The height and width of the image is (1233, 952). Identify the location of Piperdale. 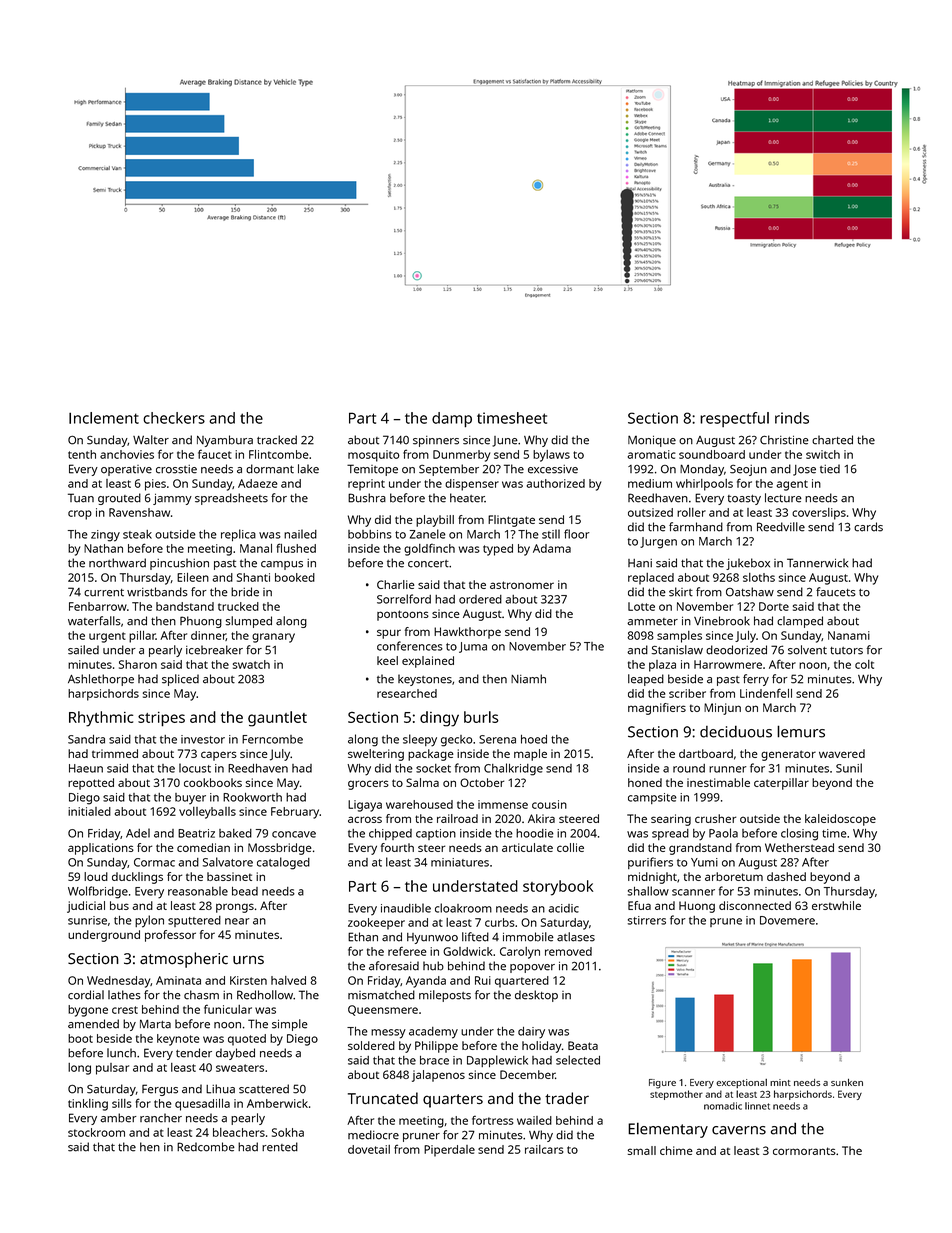
(449, 1151).
